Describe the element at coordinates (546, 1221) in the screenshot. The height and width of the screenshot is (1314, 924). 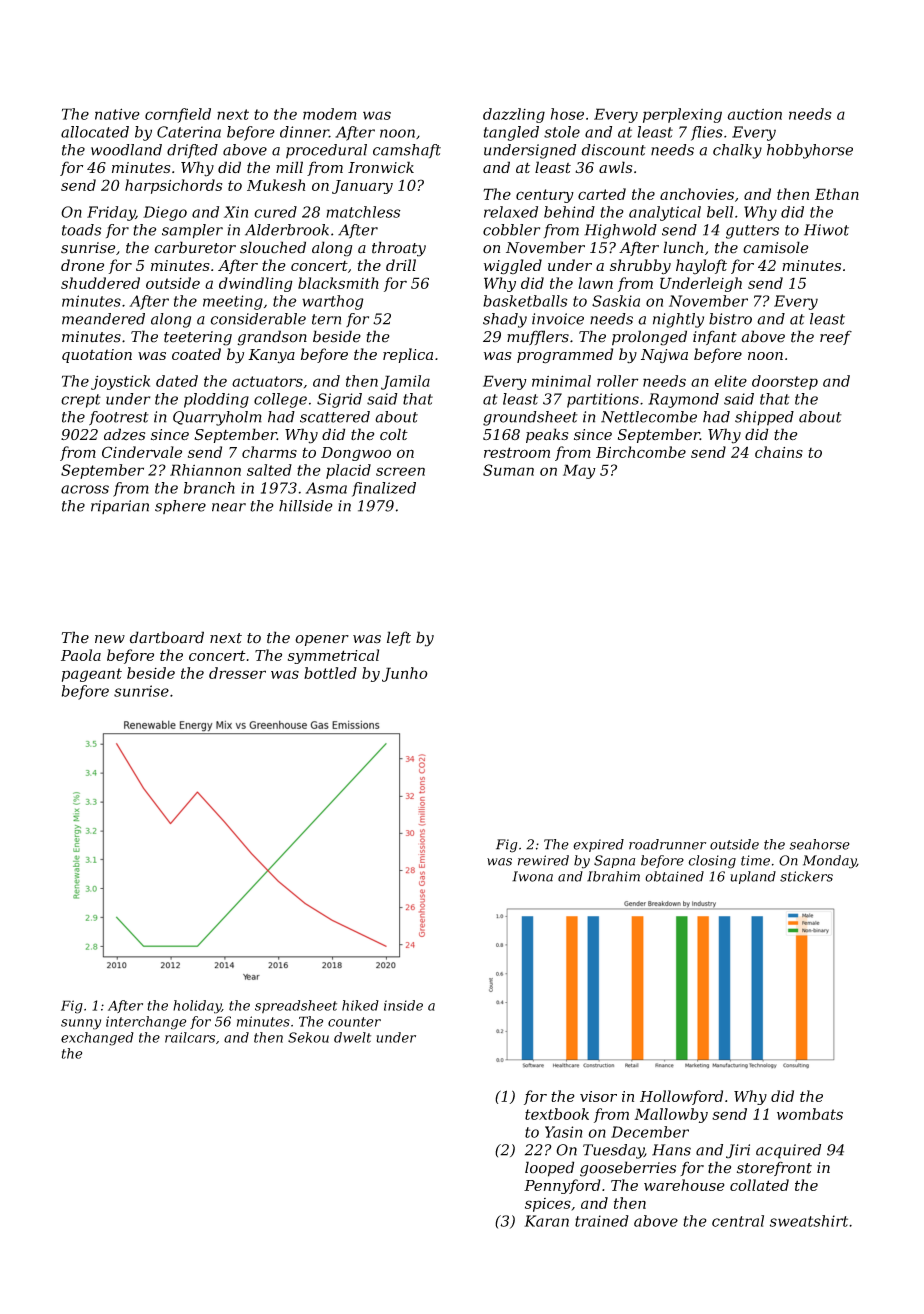
I see `Karan` at that location.
